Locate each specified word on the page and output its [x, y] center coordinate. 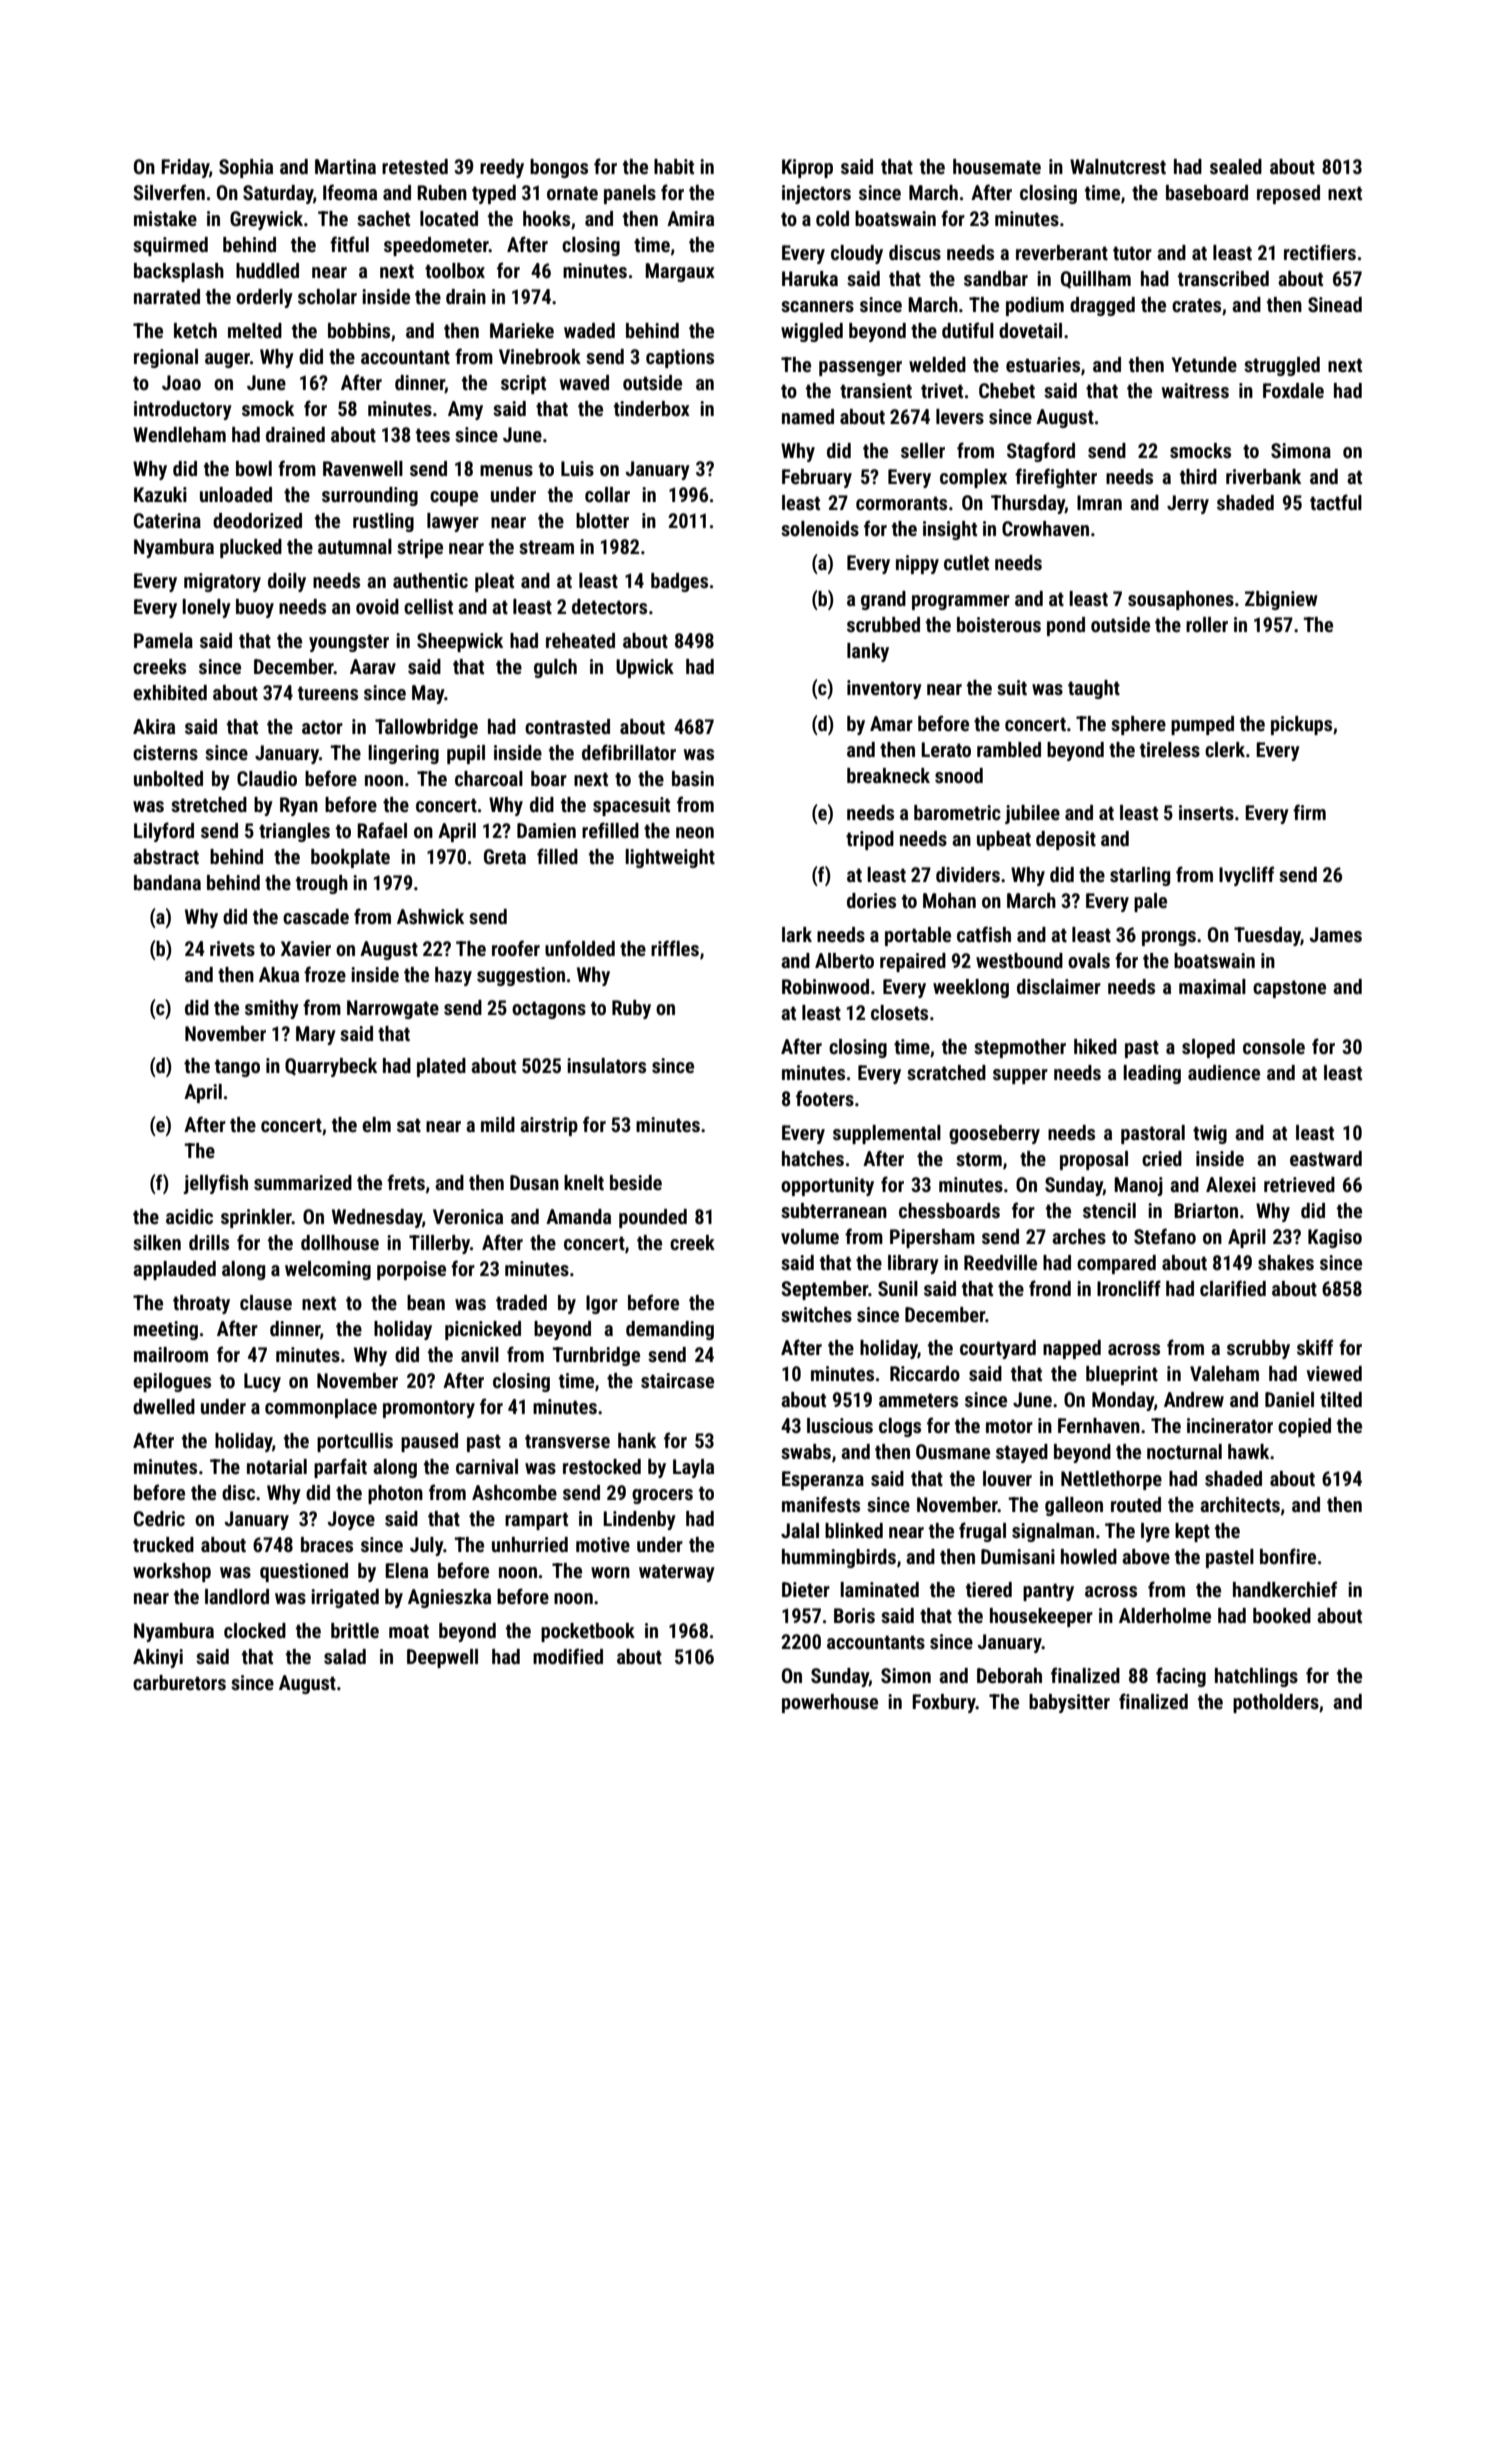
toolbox [455, 270]
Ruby [631, 1009]
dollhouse [340, 1242]
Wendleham [179, 434]
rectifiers [1320, 252]
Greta [505, 856]
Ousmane [953, 1451]
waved [584, 382]
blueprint [1122, 1375]
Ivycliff [1246, 876]
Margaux [680, 272]
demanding [670, 1330]
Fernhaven [1099, 1425]
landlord [237, 1596]
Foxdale [1293, 390]
